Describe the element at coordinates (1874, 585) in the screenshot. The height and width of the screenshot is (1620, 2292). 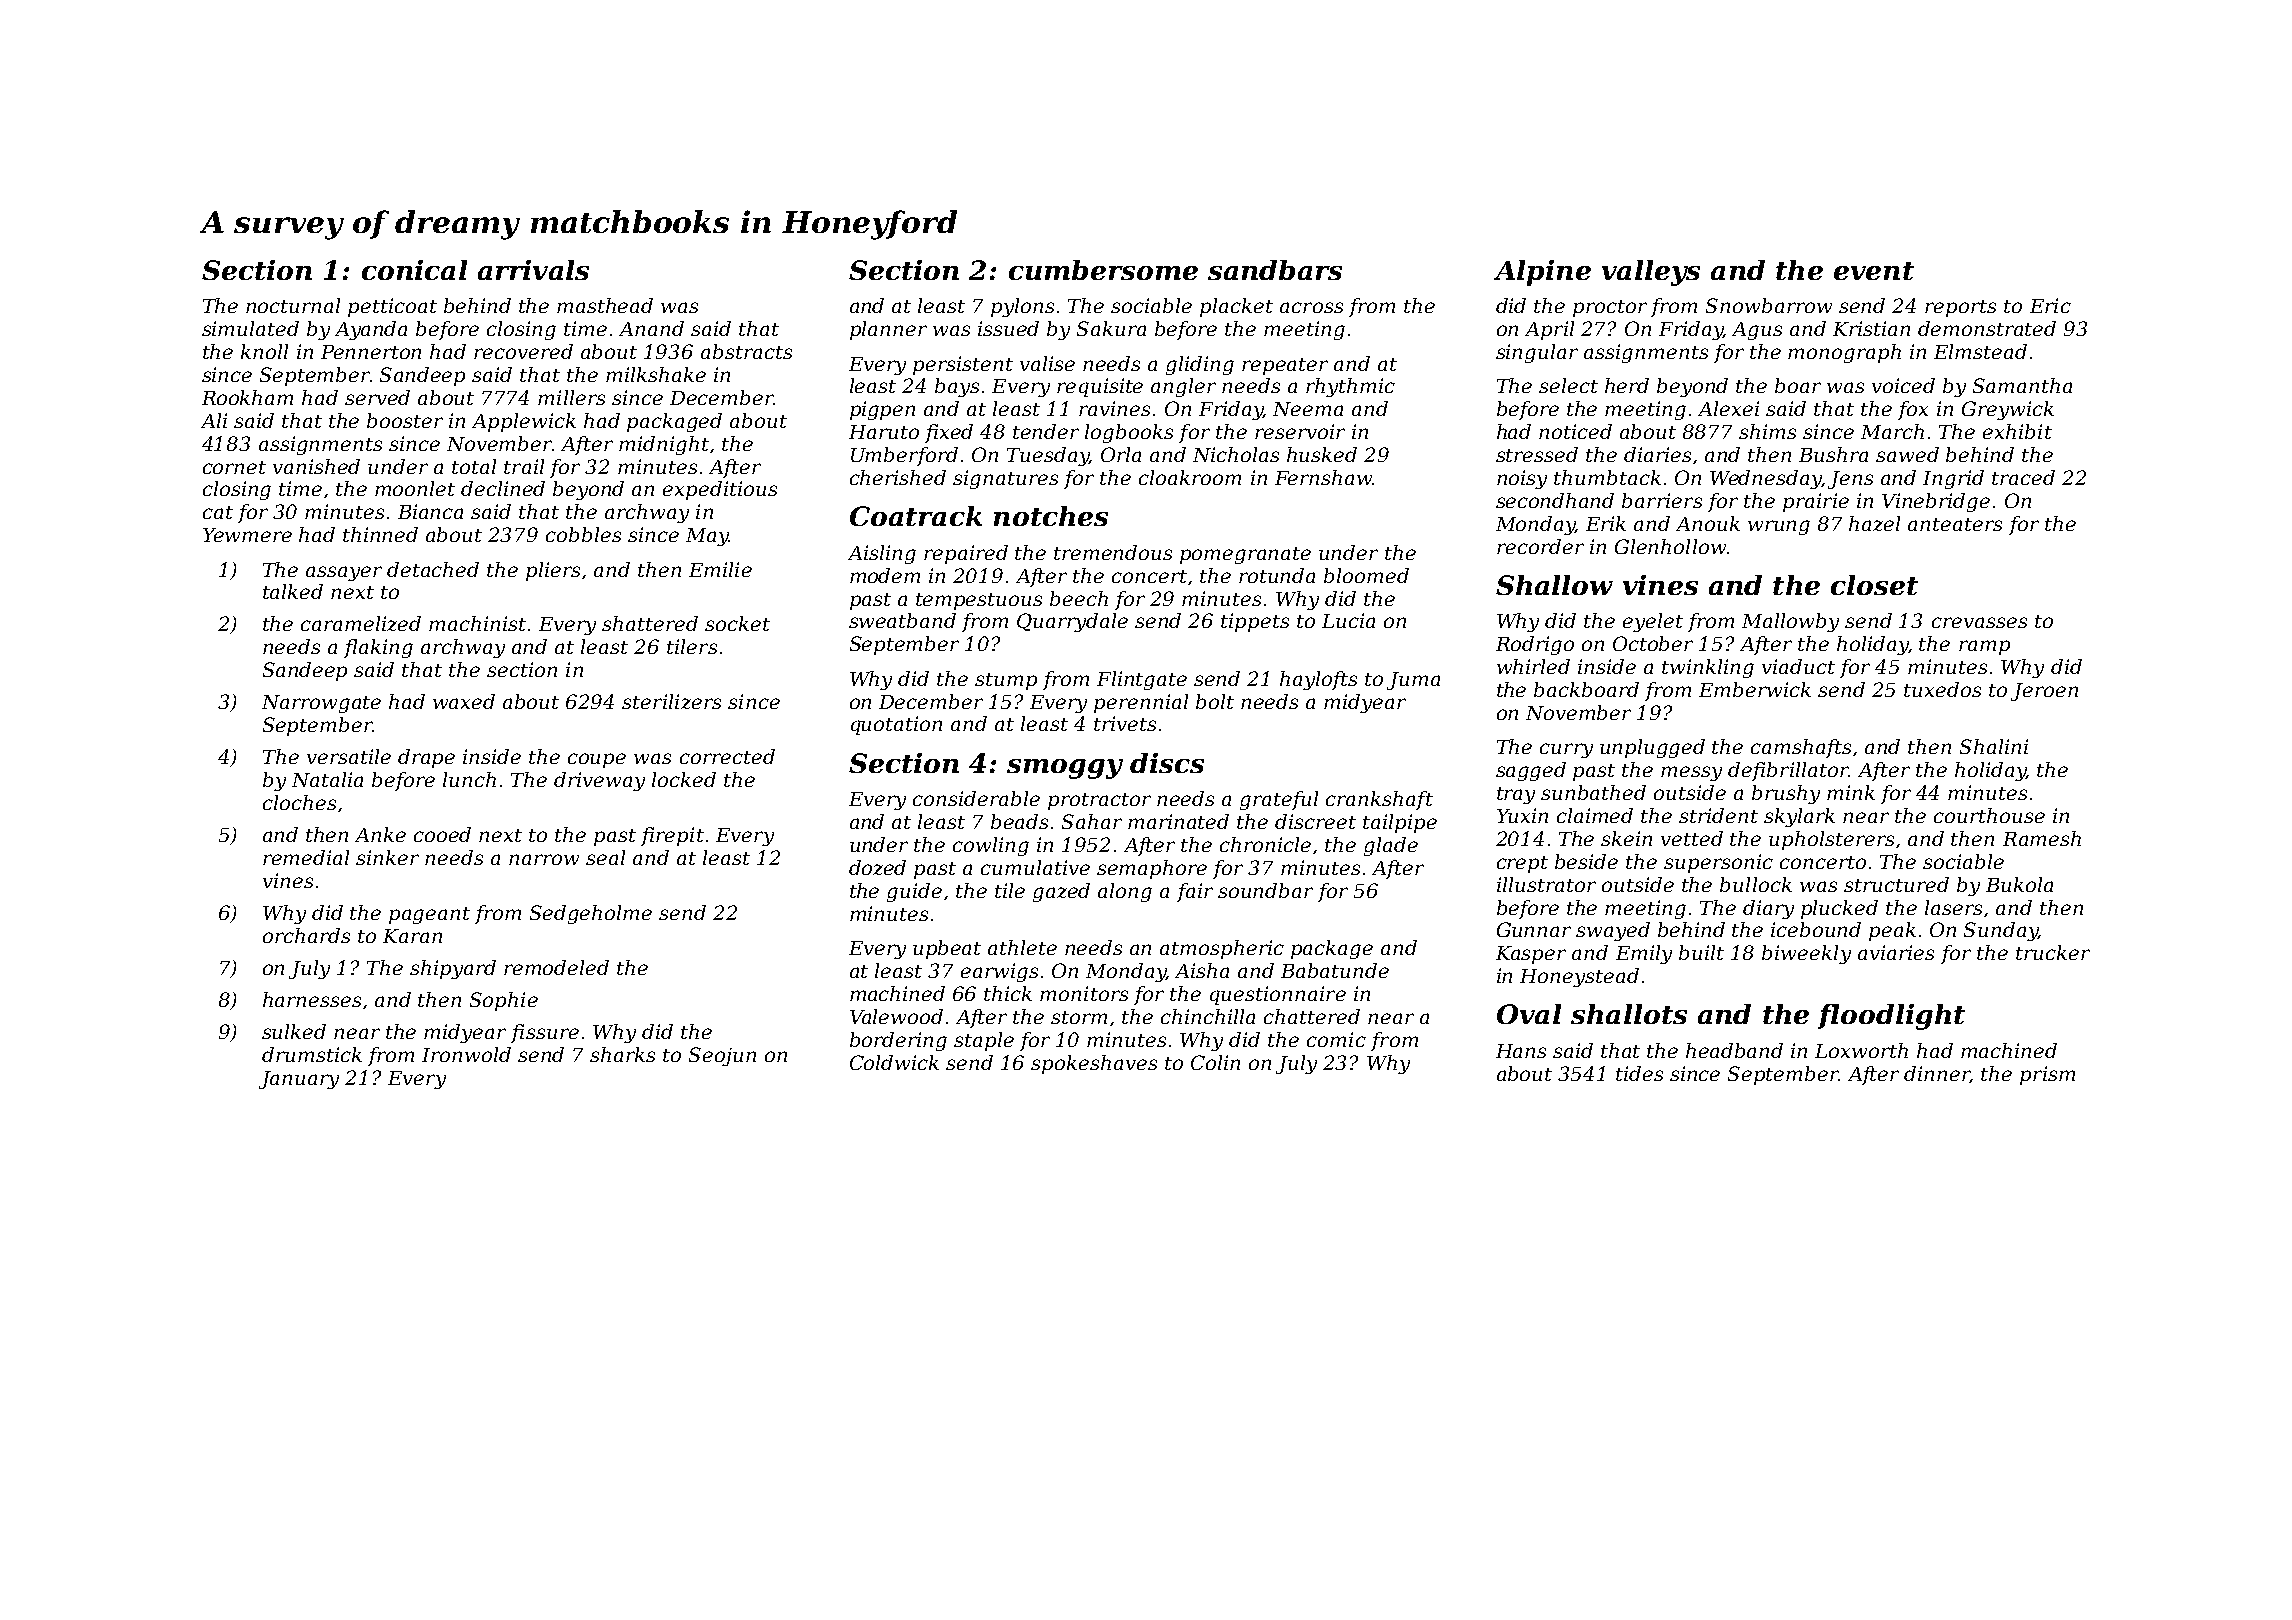
I see `closet` at that location.
